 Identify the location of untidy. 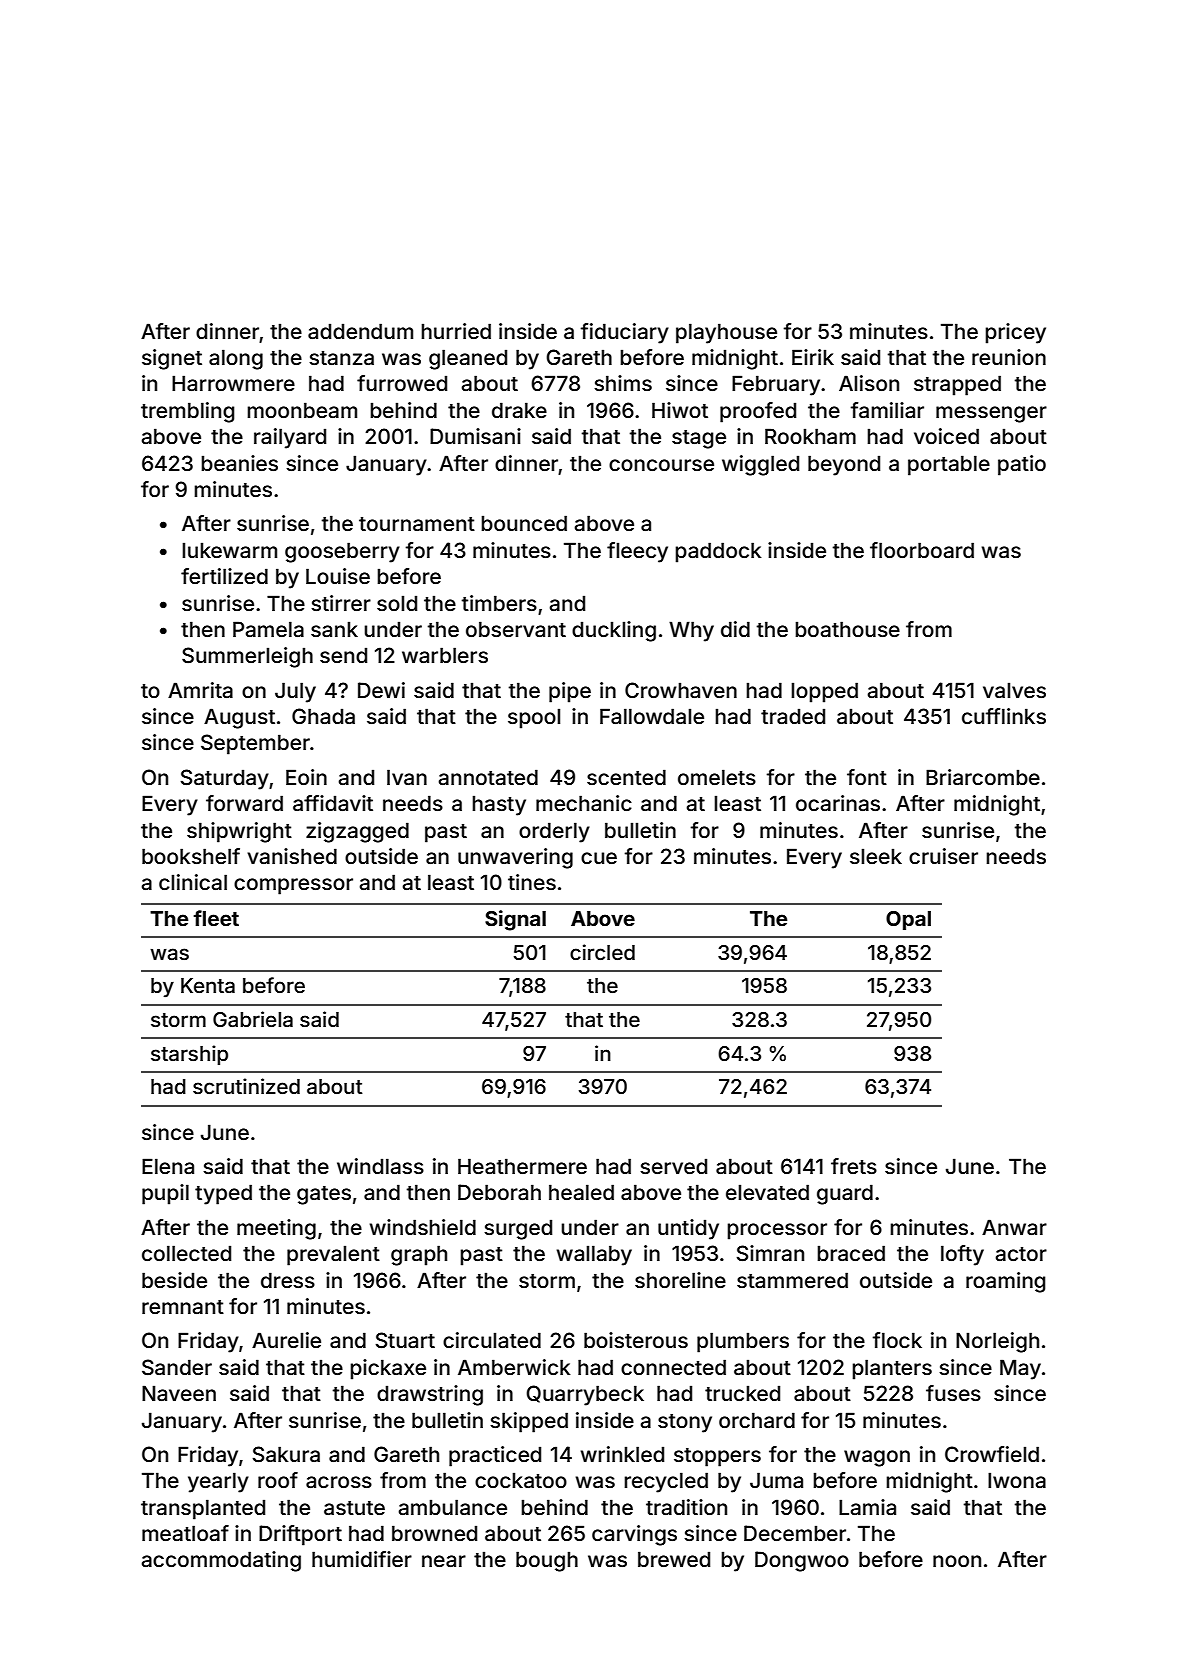
(688, 1229).
